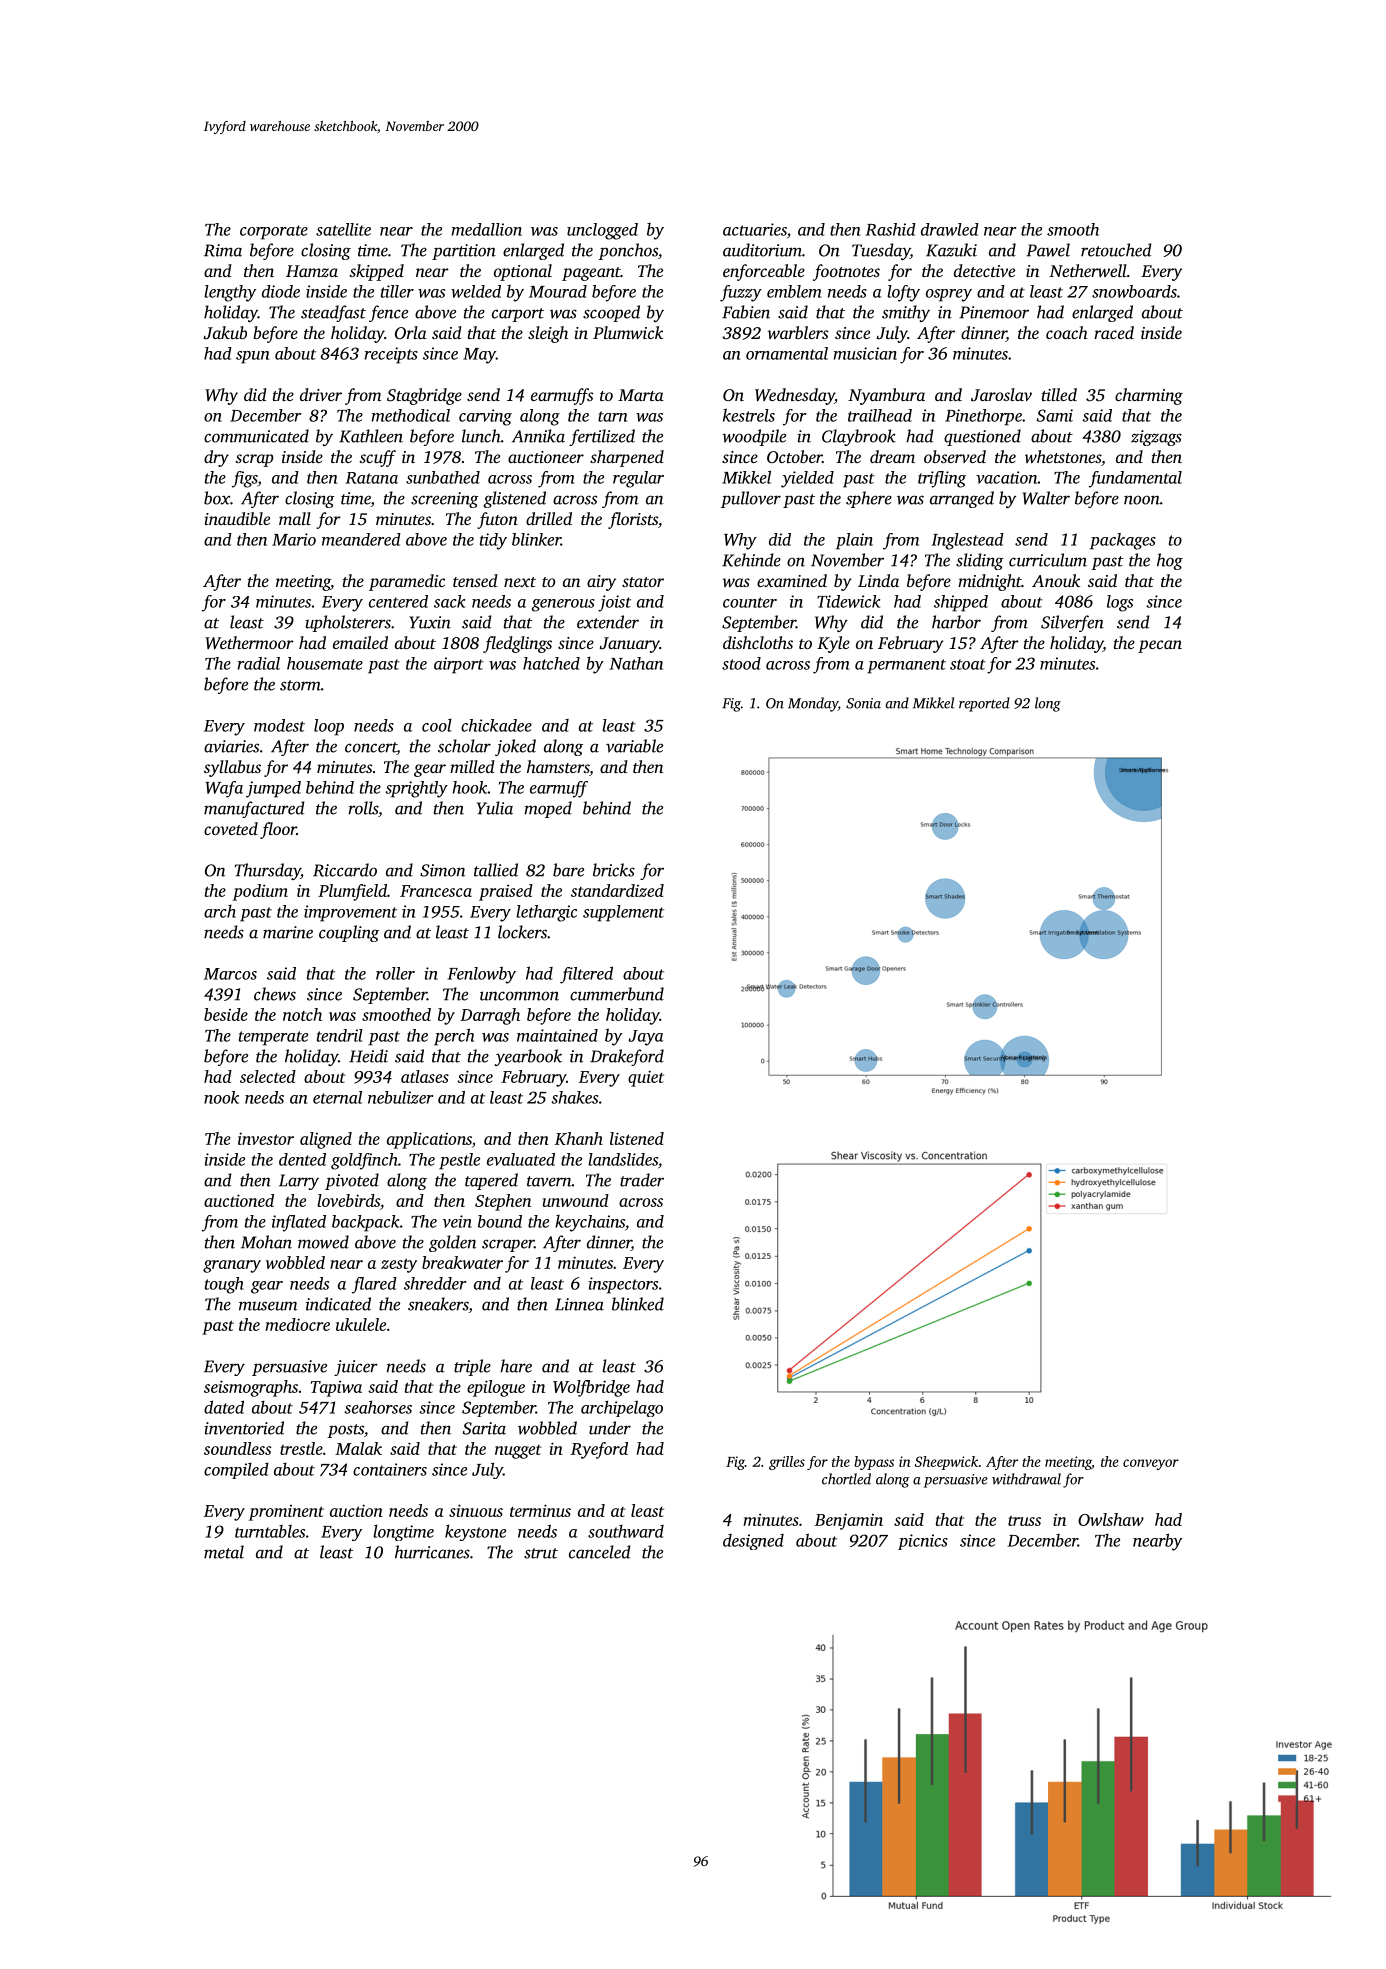 The height and width of the document is (1969, 1386). What do you see at coordinates (984, 704) in the document?
I see `reported` at bounding box center [984, 704].
